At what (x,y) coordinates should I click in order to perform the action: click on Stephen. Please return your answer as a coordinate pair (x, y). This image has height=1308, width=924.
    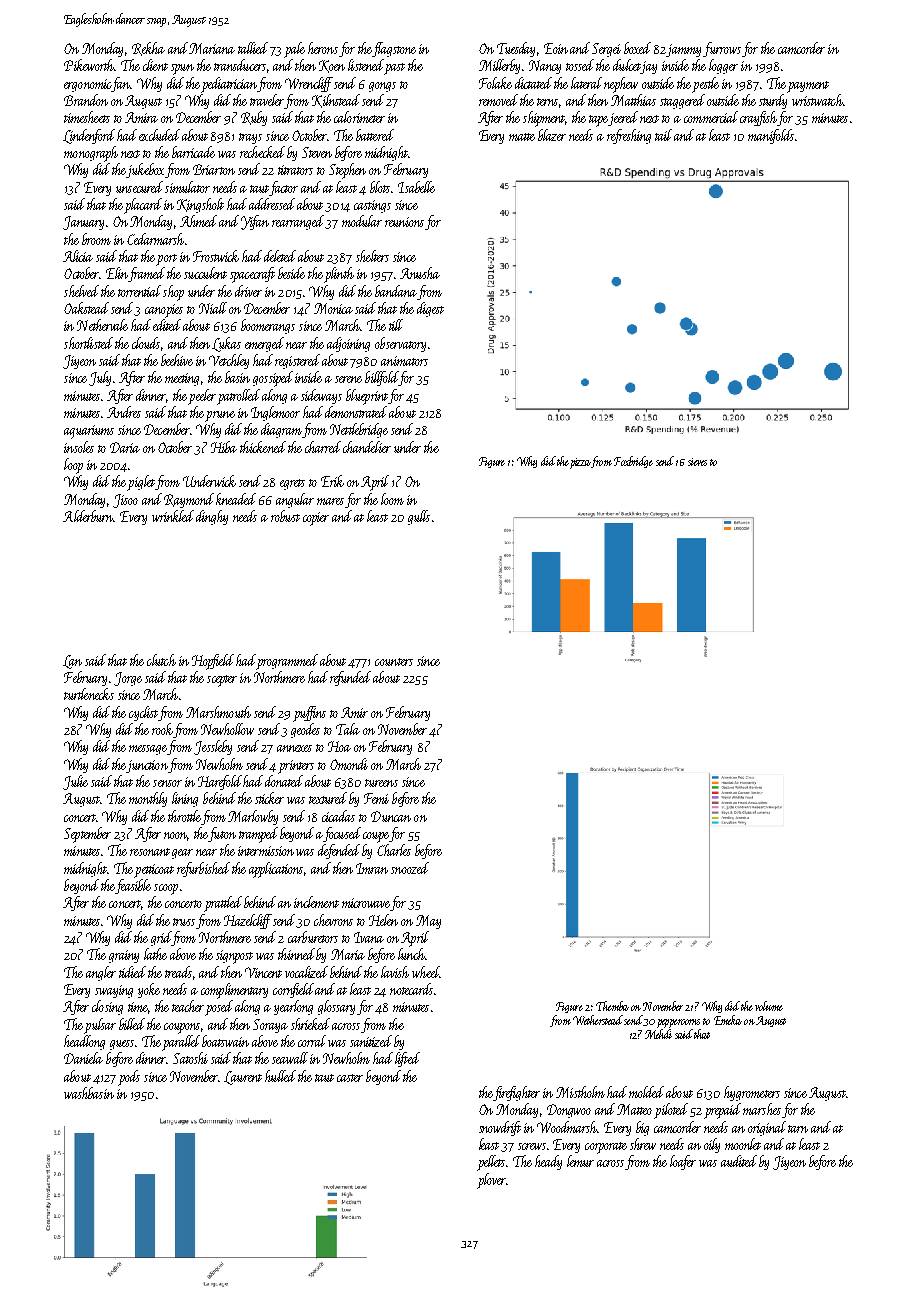
    Looking at the image, I should click on (347, 171).
